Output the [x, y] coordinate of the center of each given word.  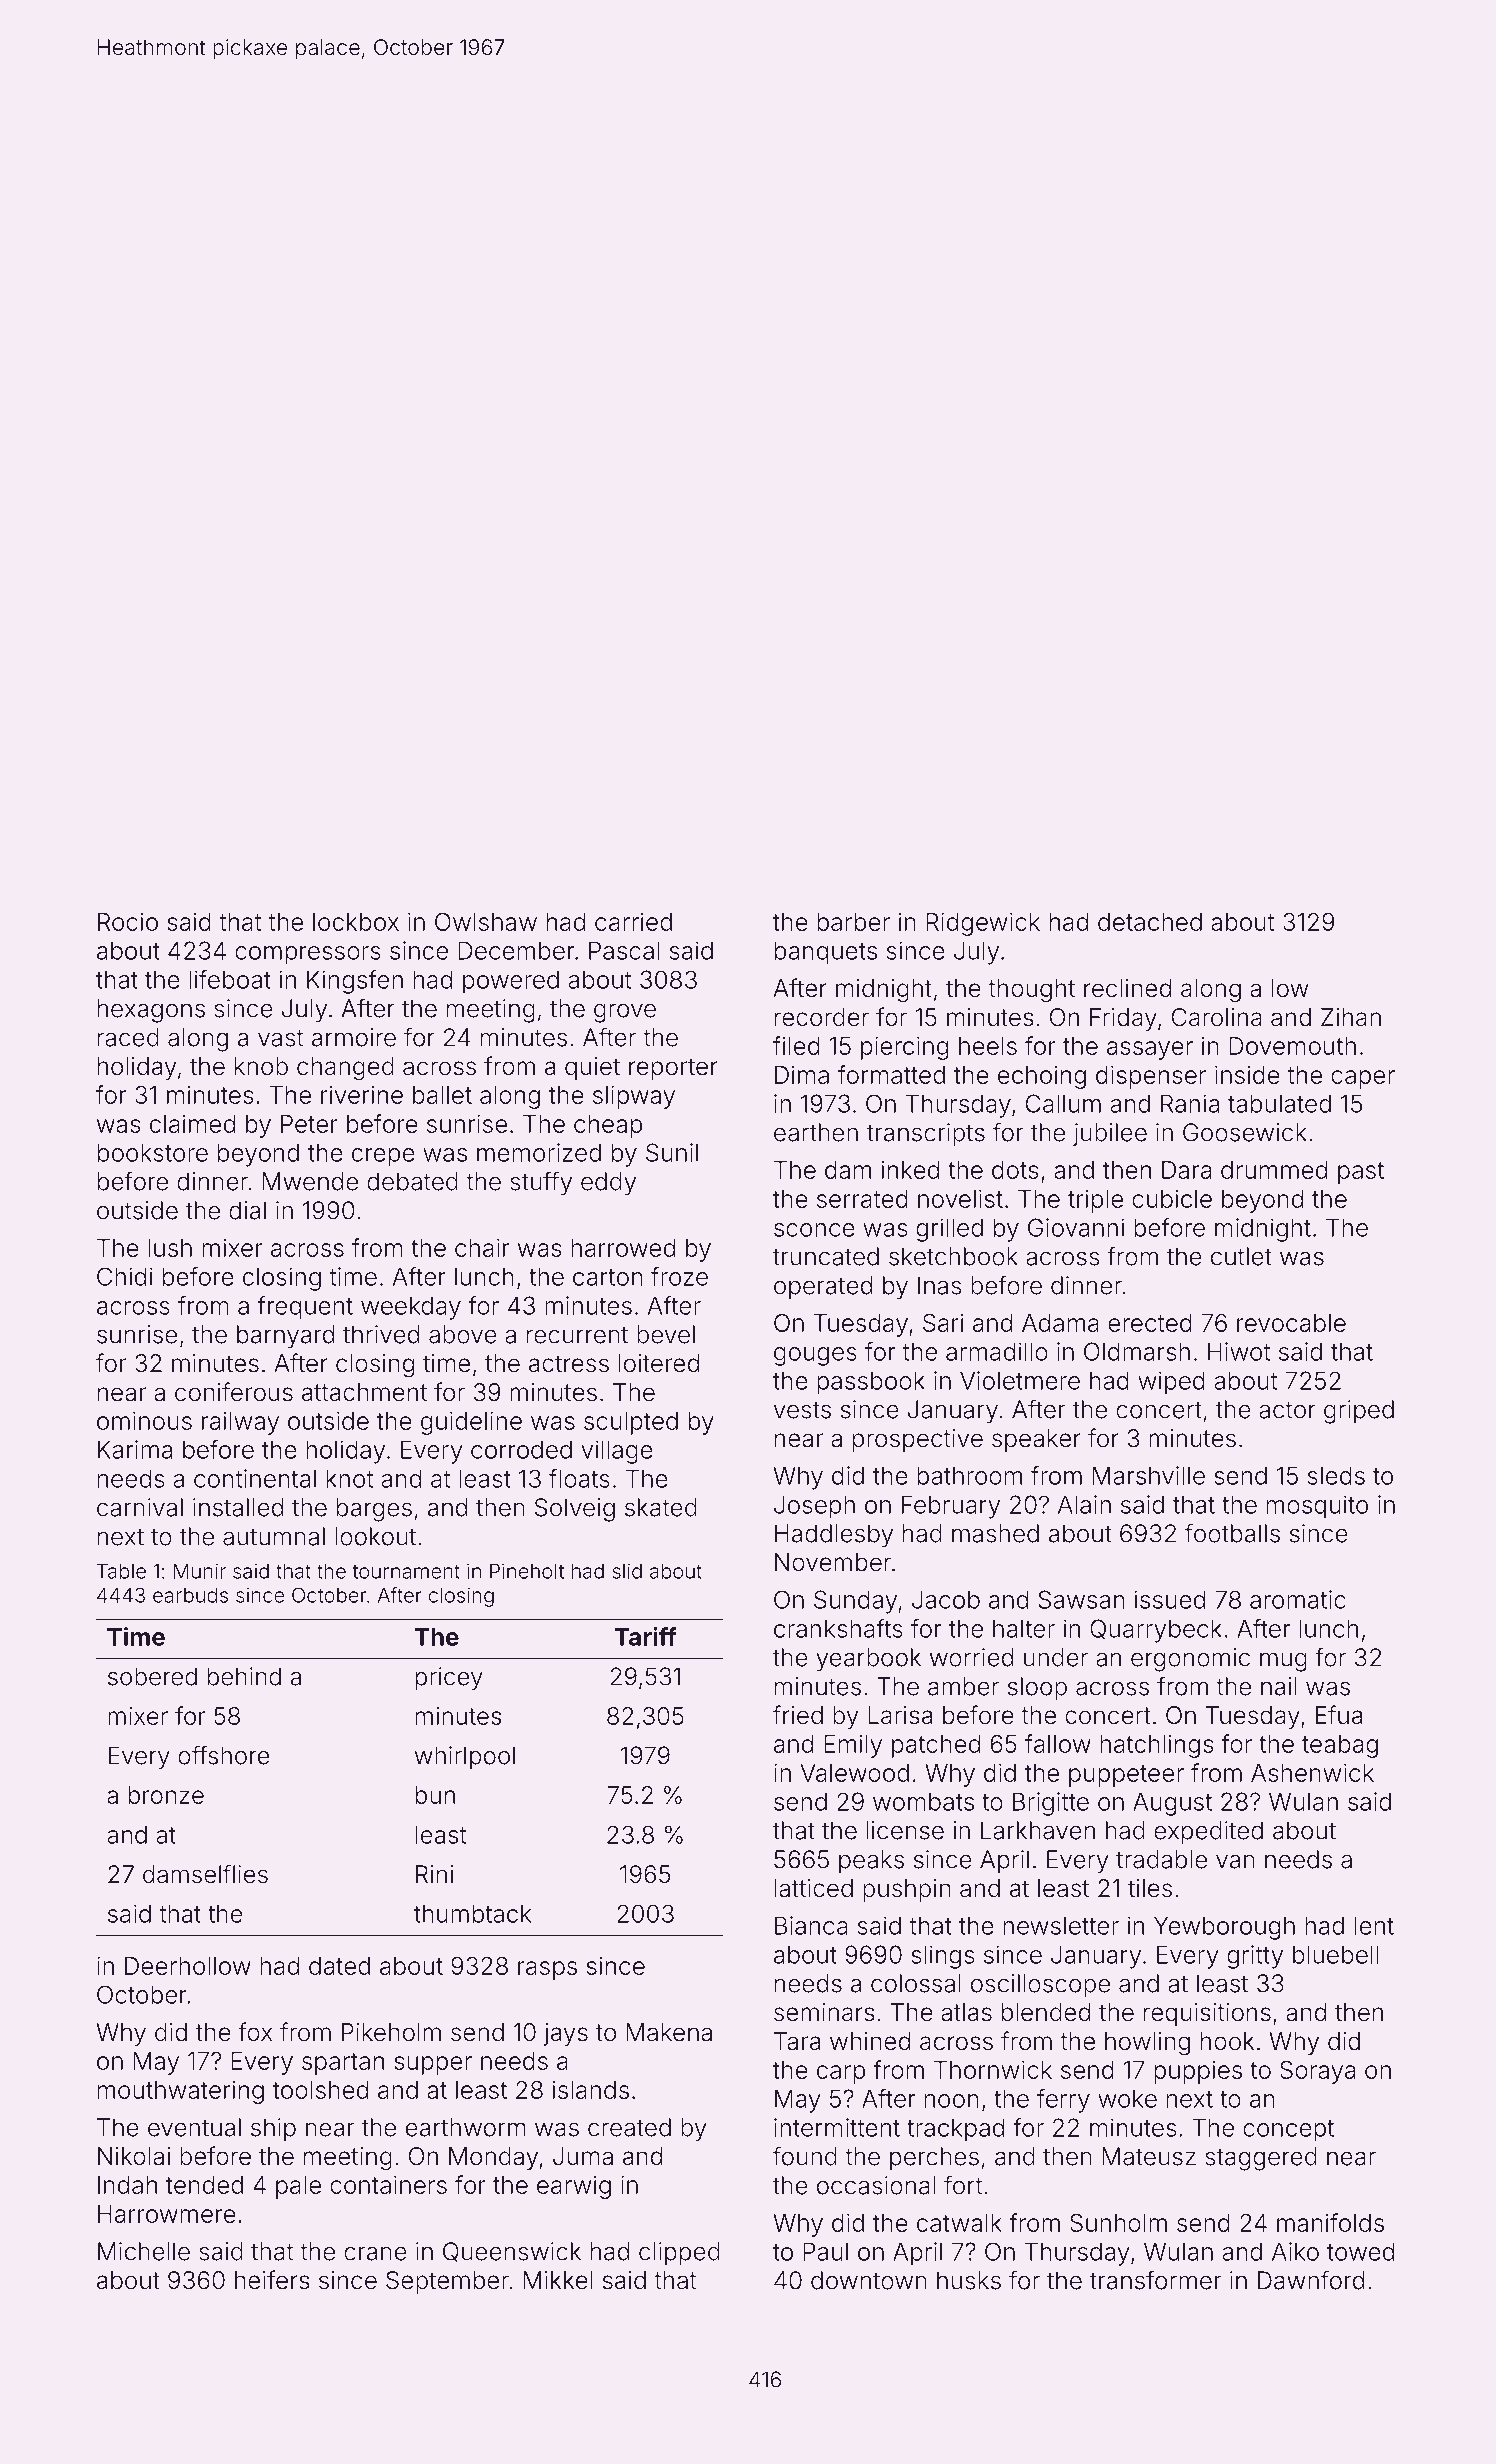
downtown [869, 2280]
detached [1150, 922]
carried [633, 922]
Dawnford [1311, 2280]
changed [345, 1069]
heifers [272, 2280]
